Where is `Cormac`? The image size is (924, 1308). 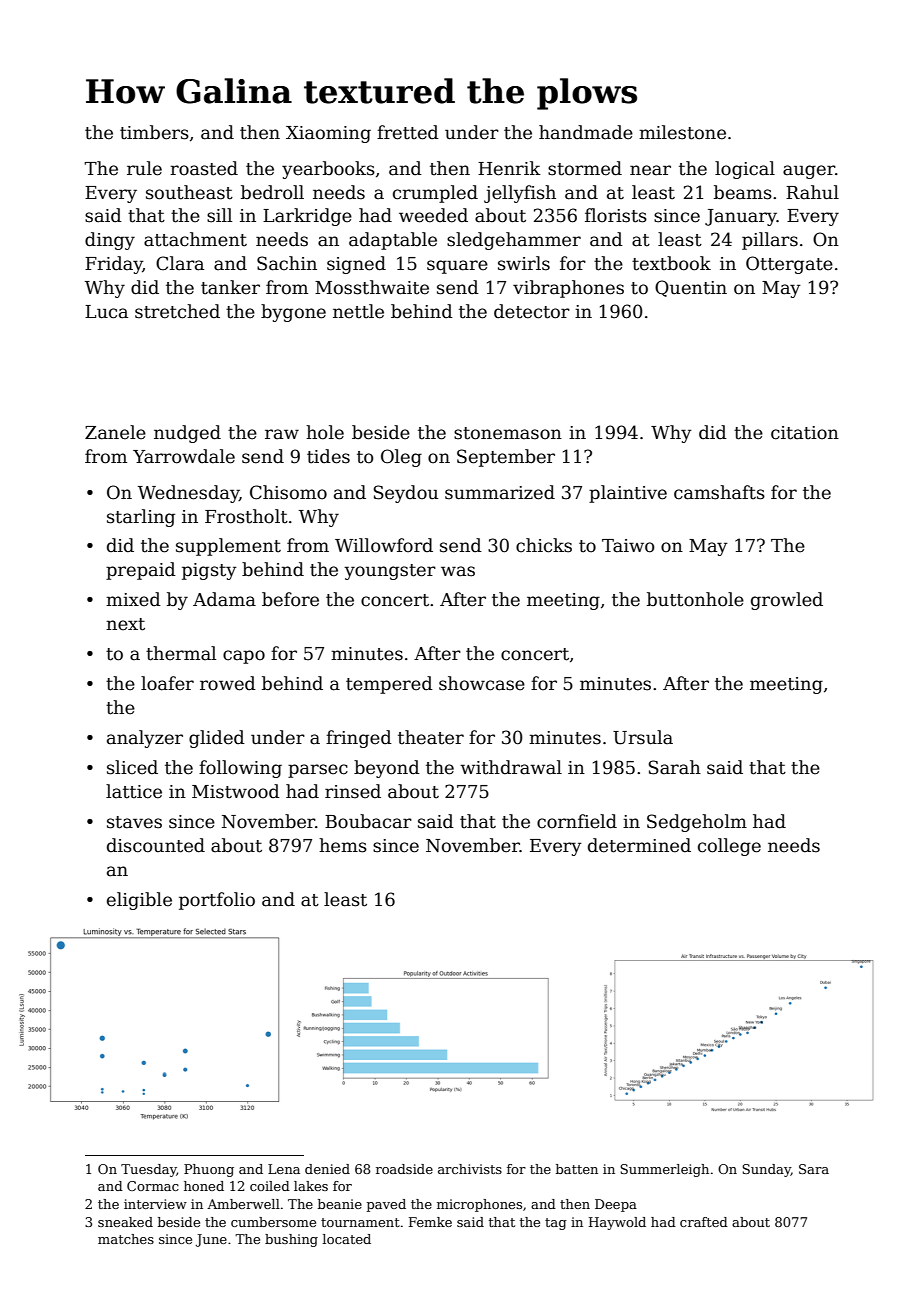
Cormac is located at coordinates (153, 1186).
